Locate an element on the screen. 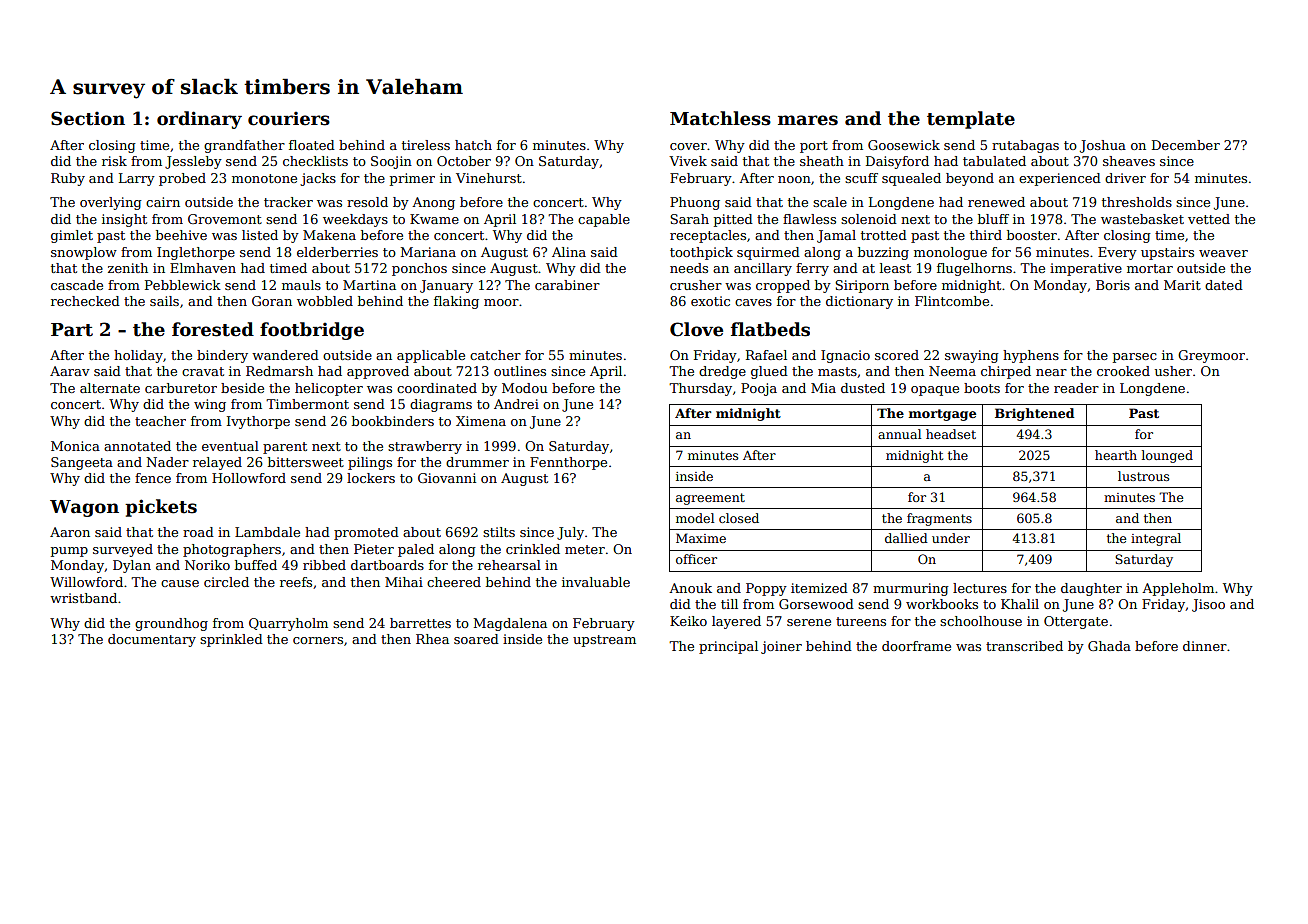 This screenshot has width=1308, height=924. Ottergate is located at coordinates (1076, 622).
